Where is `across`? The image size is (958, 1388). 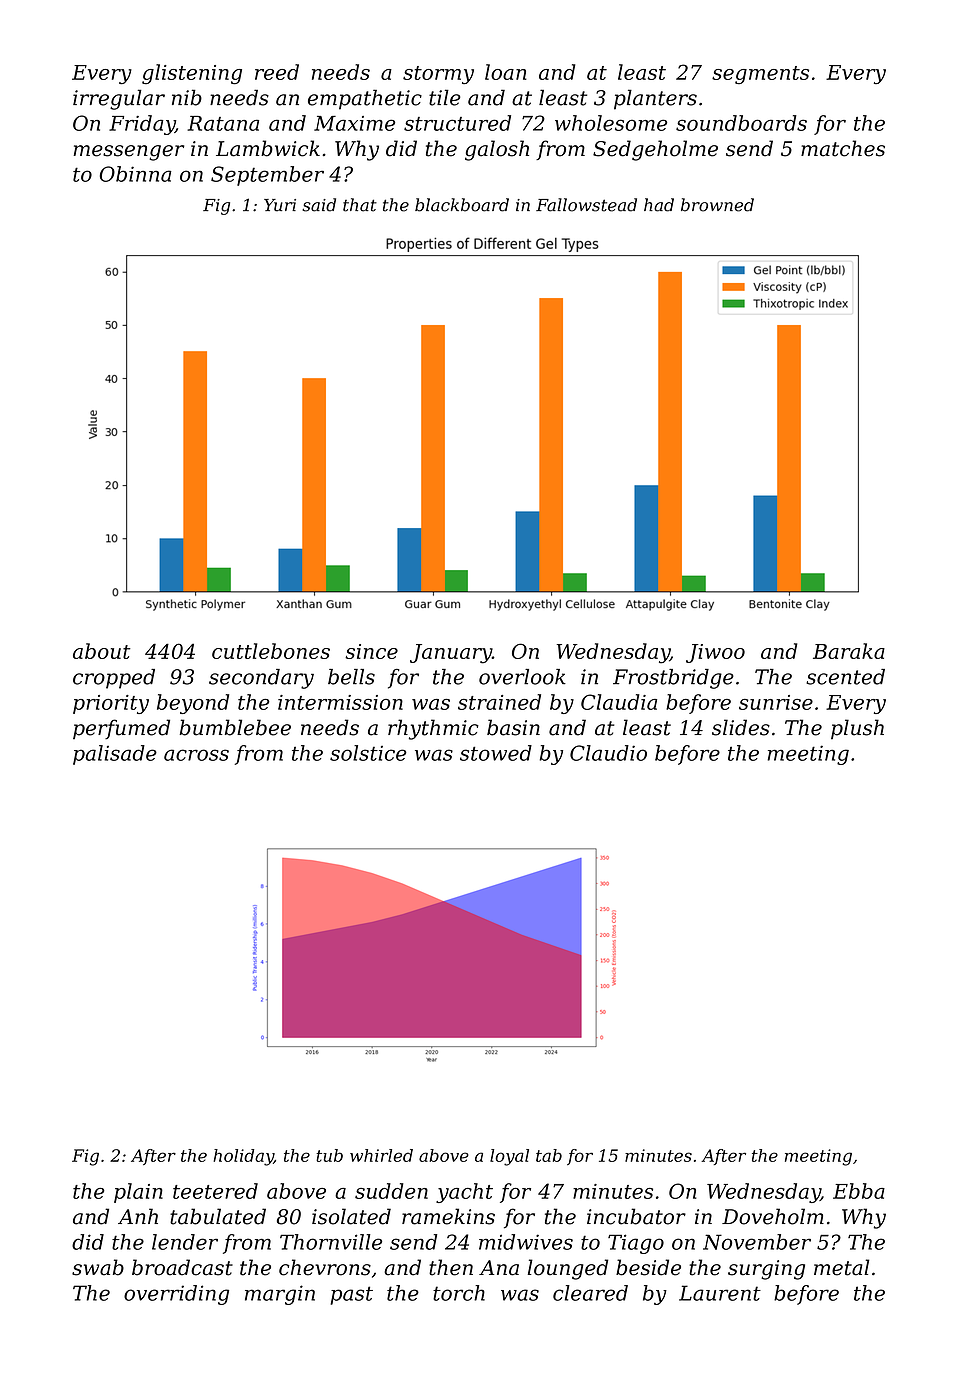
across is located at coordinates (196, 755).
